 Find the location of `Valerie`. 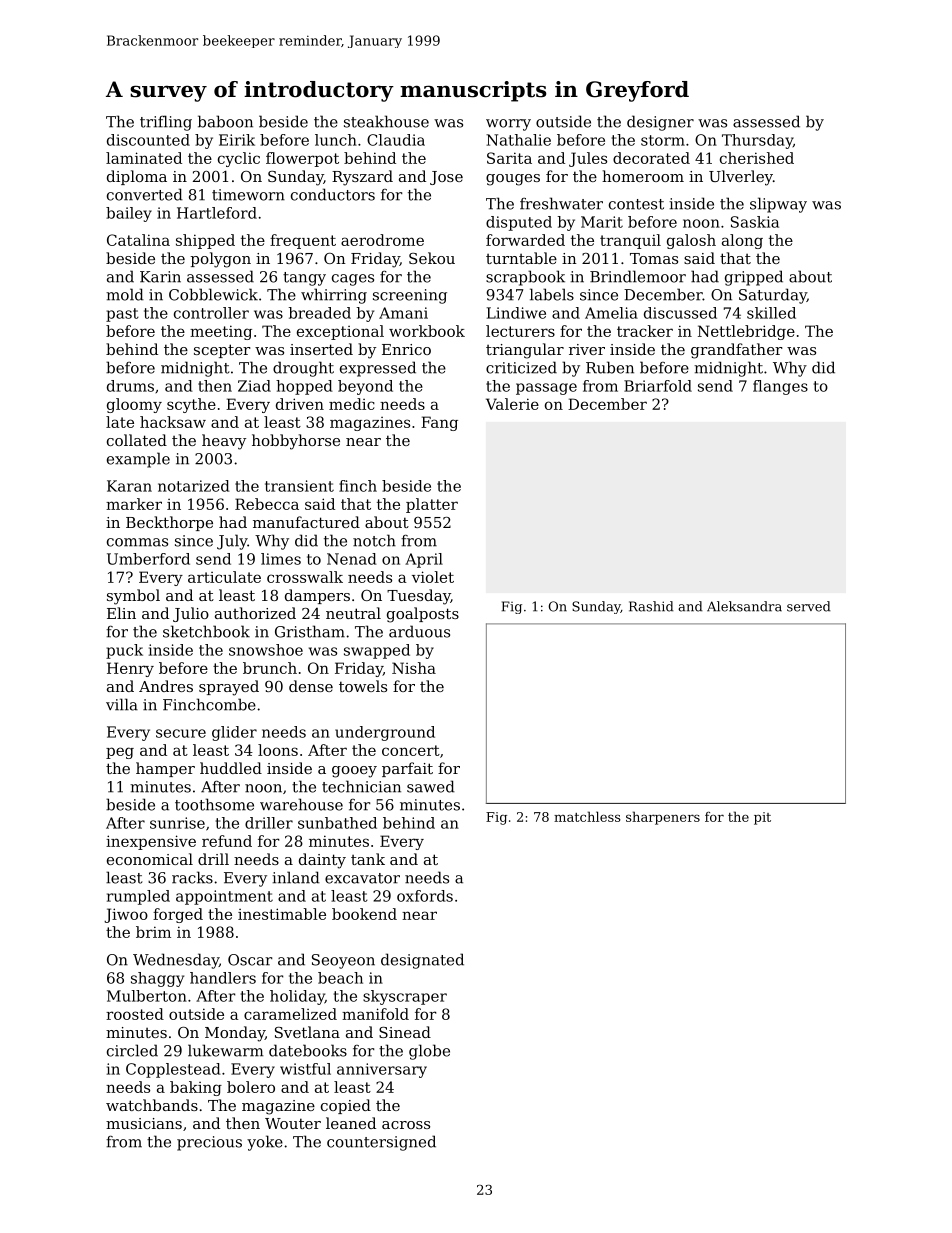

Valerie is located at coordinates (512, 404).
